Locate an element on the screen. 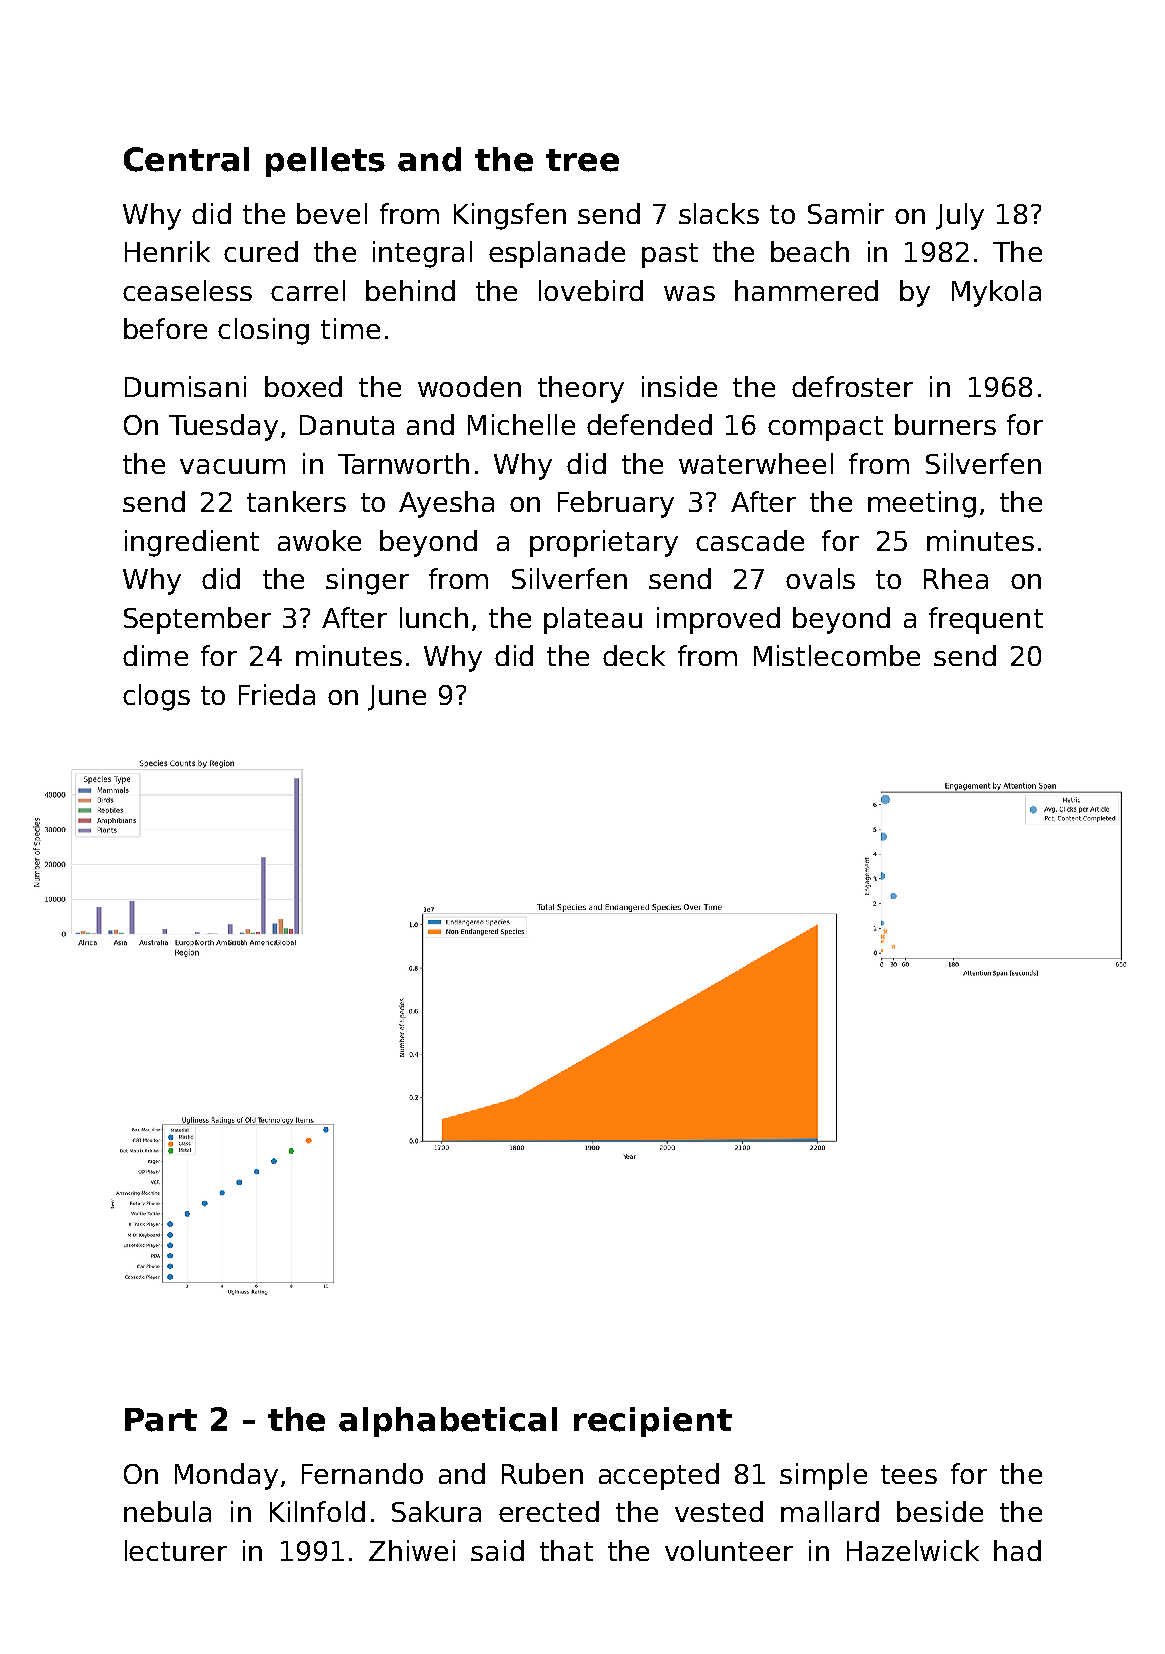  Part is located at coordinates (161, 1420).
